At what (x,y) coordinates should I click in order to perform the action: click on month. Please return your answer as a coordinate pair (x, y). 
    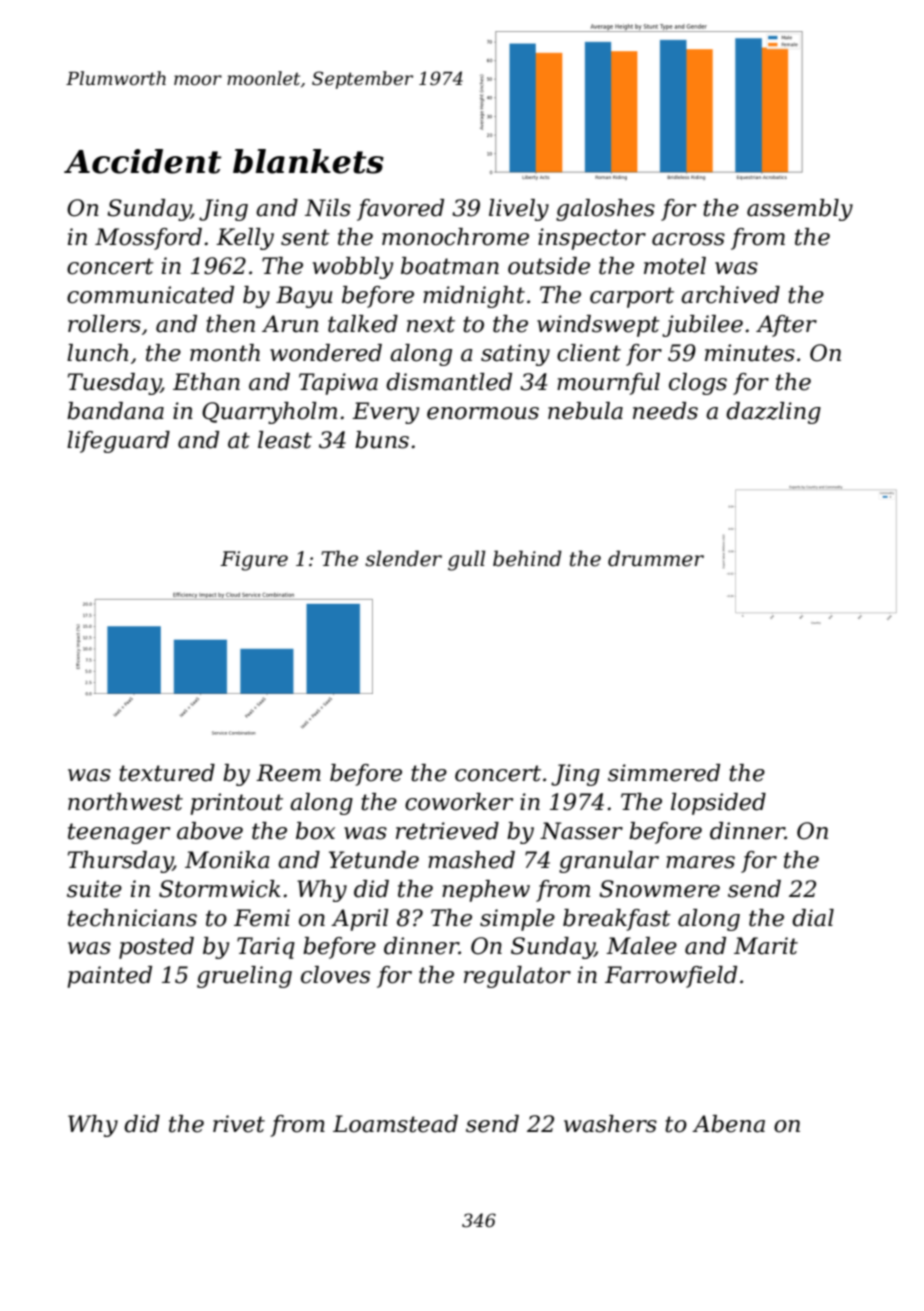
    Looking at the image, I should click on (225, 353).
